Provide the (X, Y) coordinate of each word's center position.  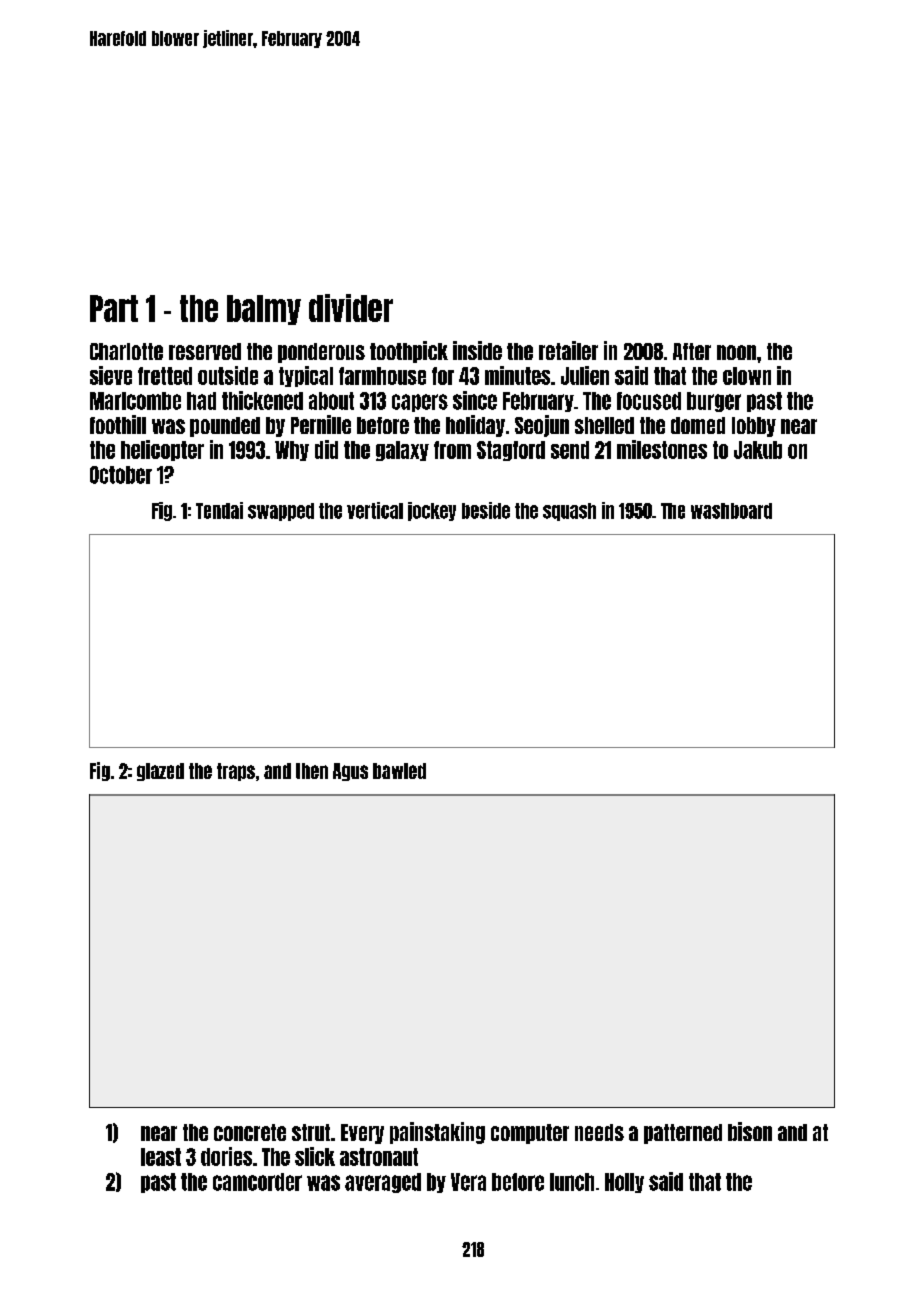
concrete (250, 1132)
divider (351, 308)
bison (750, 1131)
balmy (264, 310)
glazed (160, 772)
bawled (399, 771)
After (692, 351)
